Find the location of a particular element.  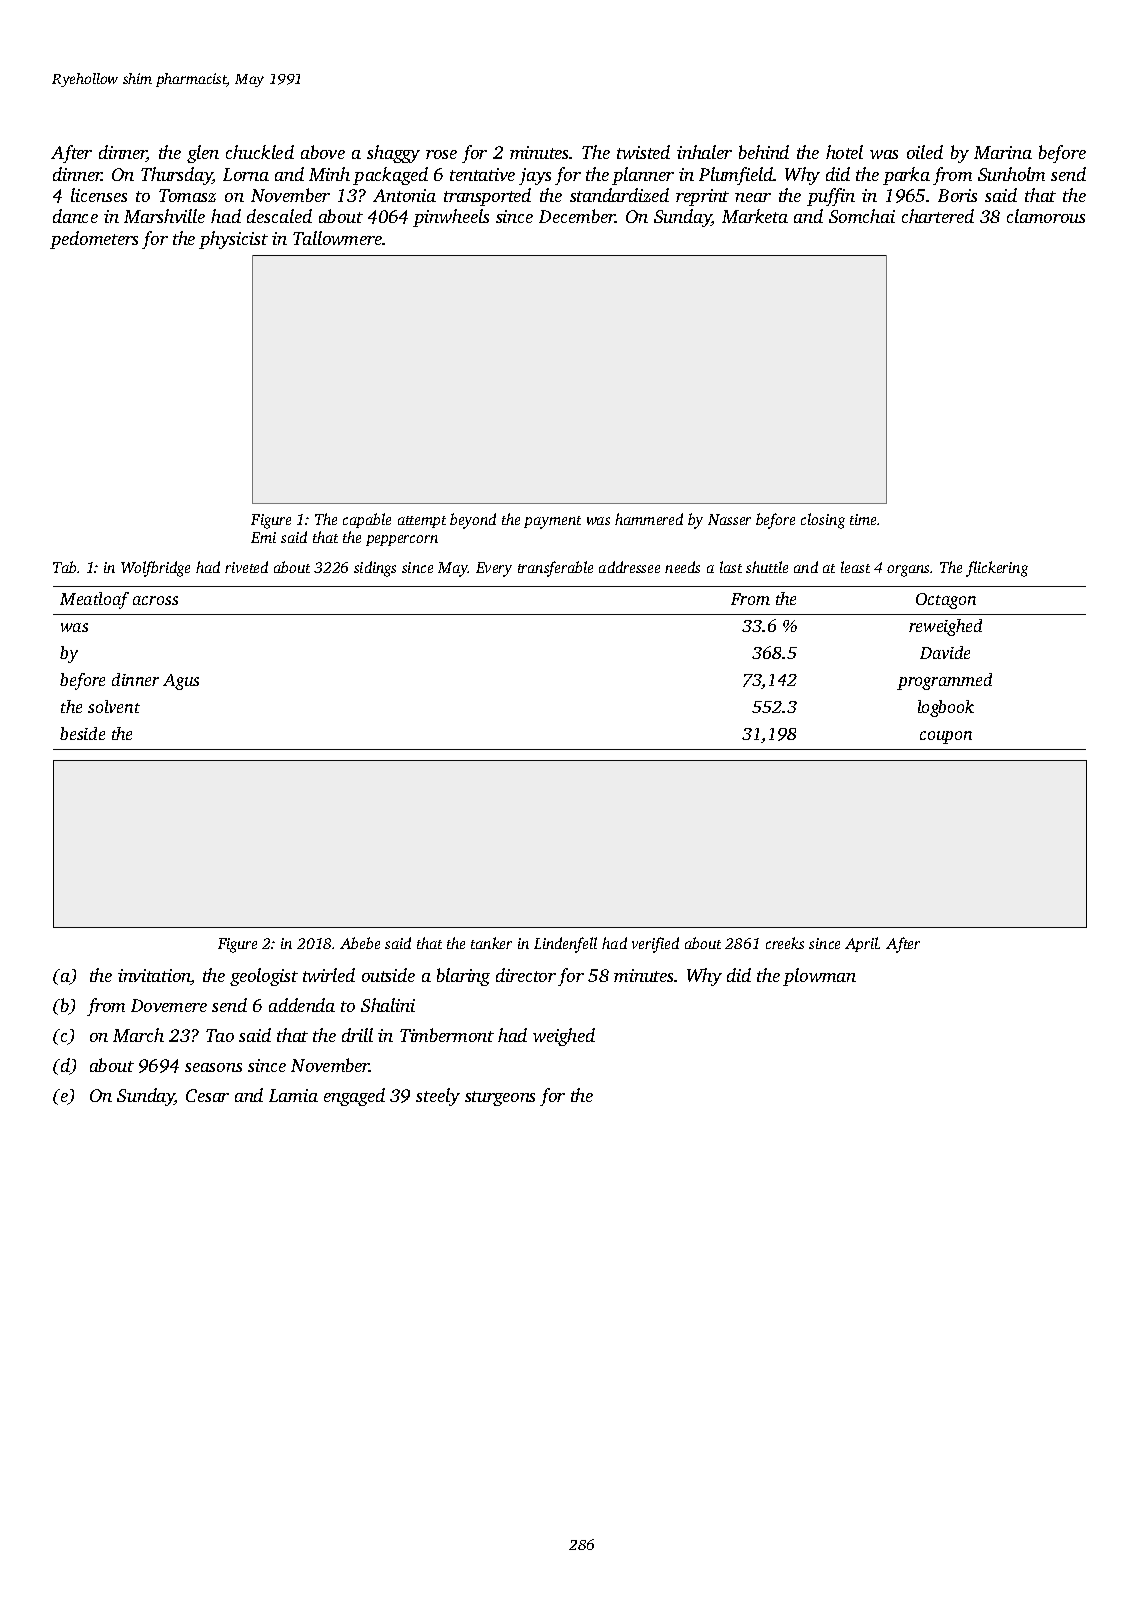

least is located at coordinates (855, 567).
